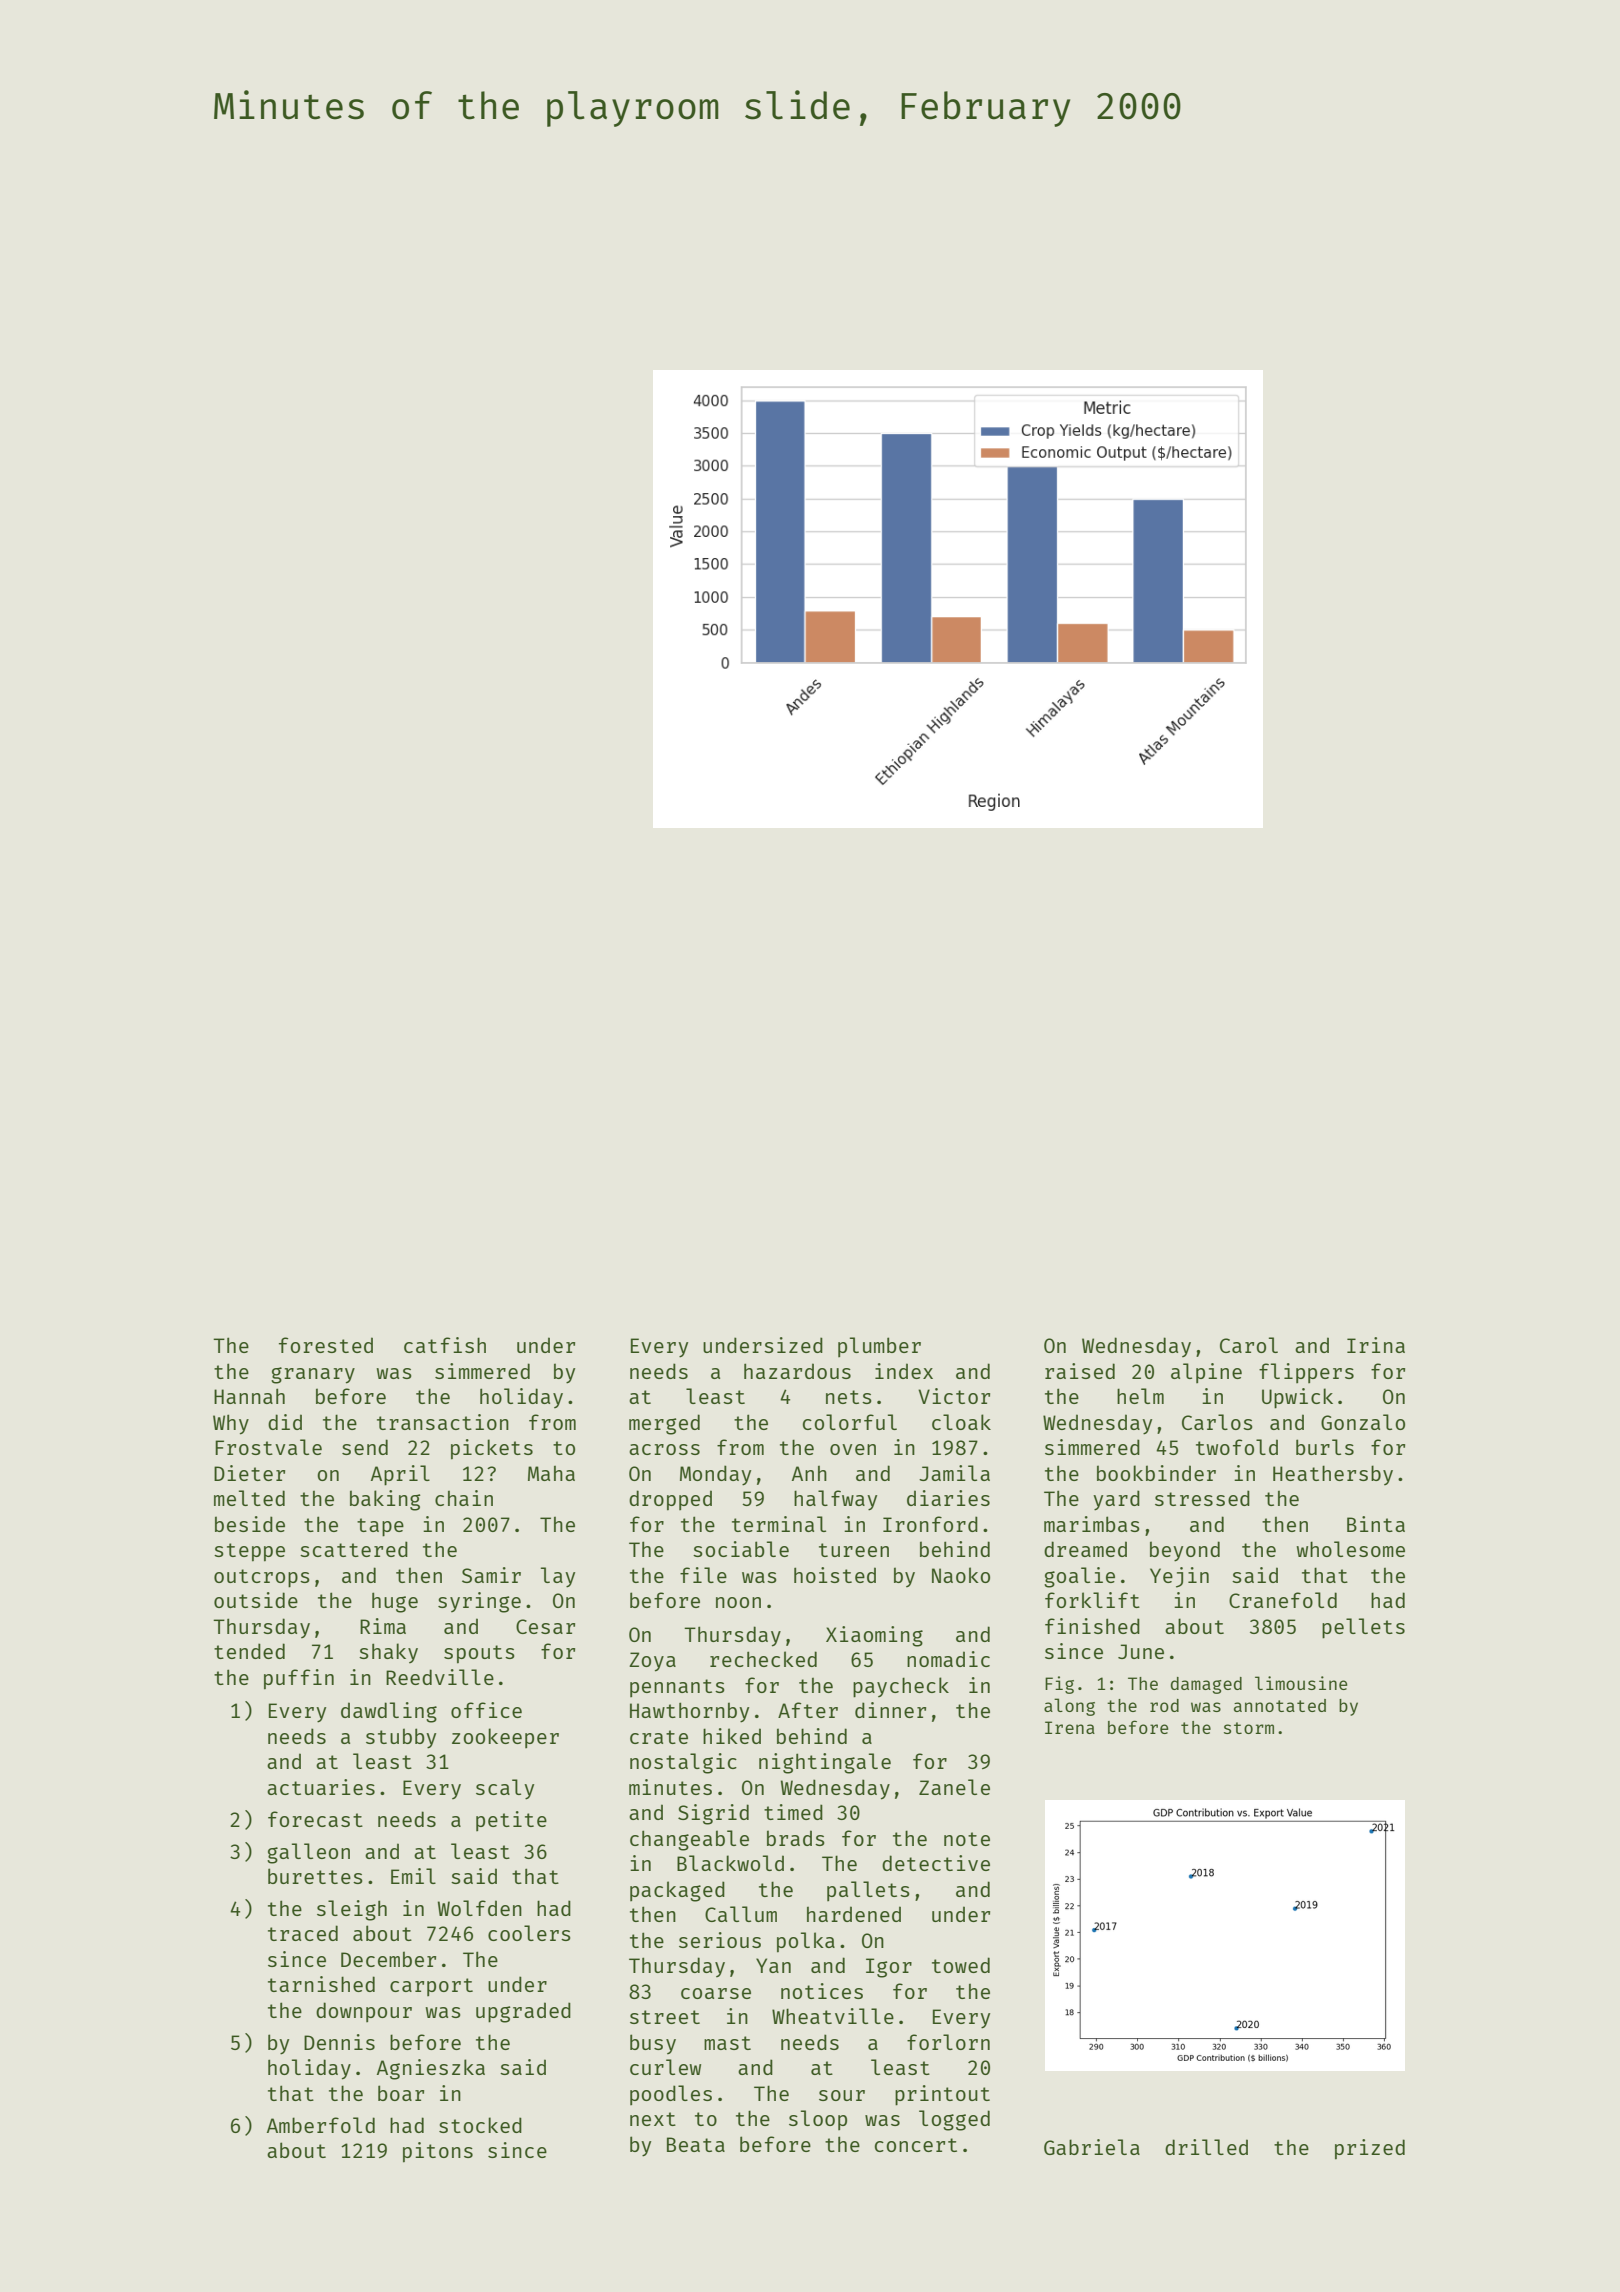  What do you see at coordinates (879, 1347) in the screenshot?
I see `plumber` at bounding box center [879, 1347].
